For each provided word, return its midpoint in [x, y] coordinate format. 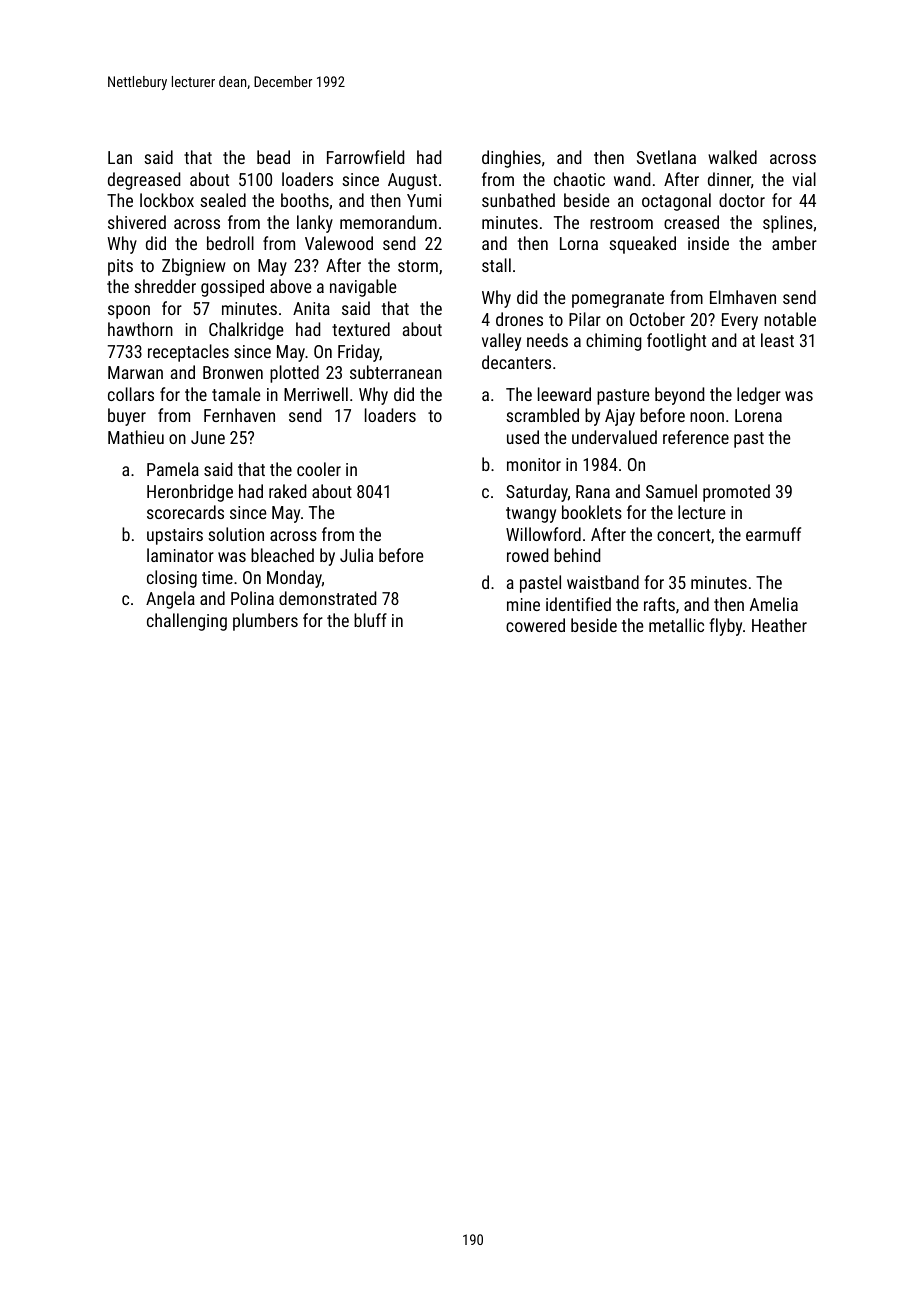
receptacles [188, 353]
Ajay [620, 417]
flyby [725, 627]
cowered [535, 625]
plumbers [265, 622]
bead [273, 157]
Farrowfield [365, 157]
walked [732, 157]
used [523, 437]
